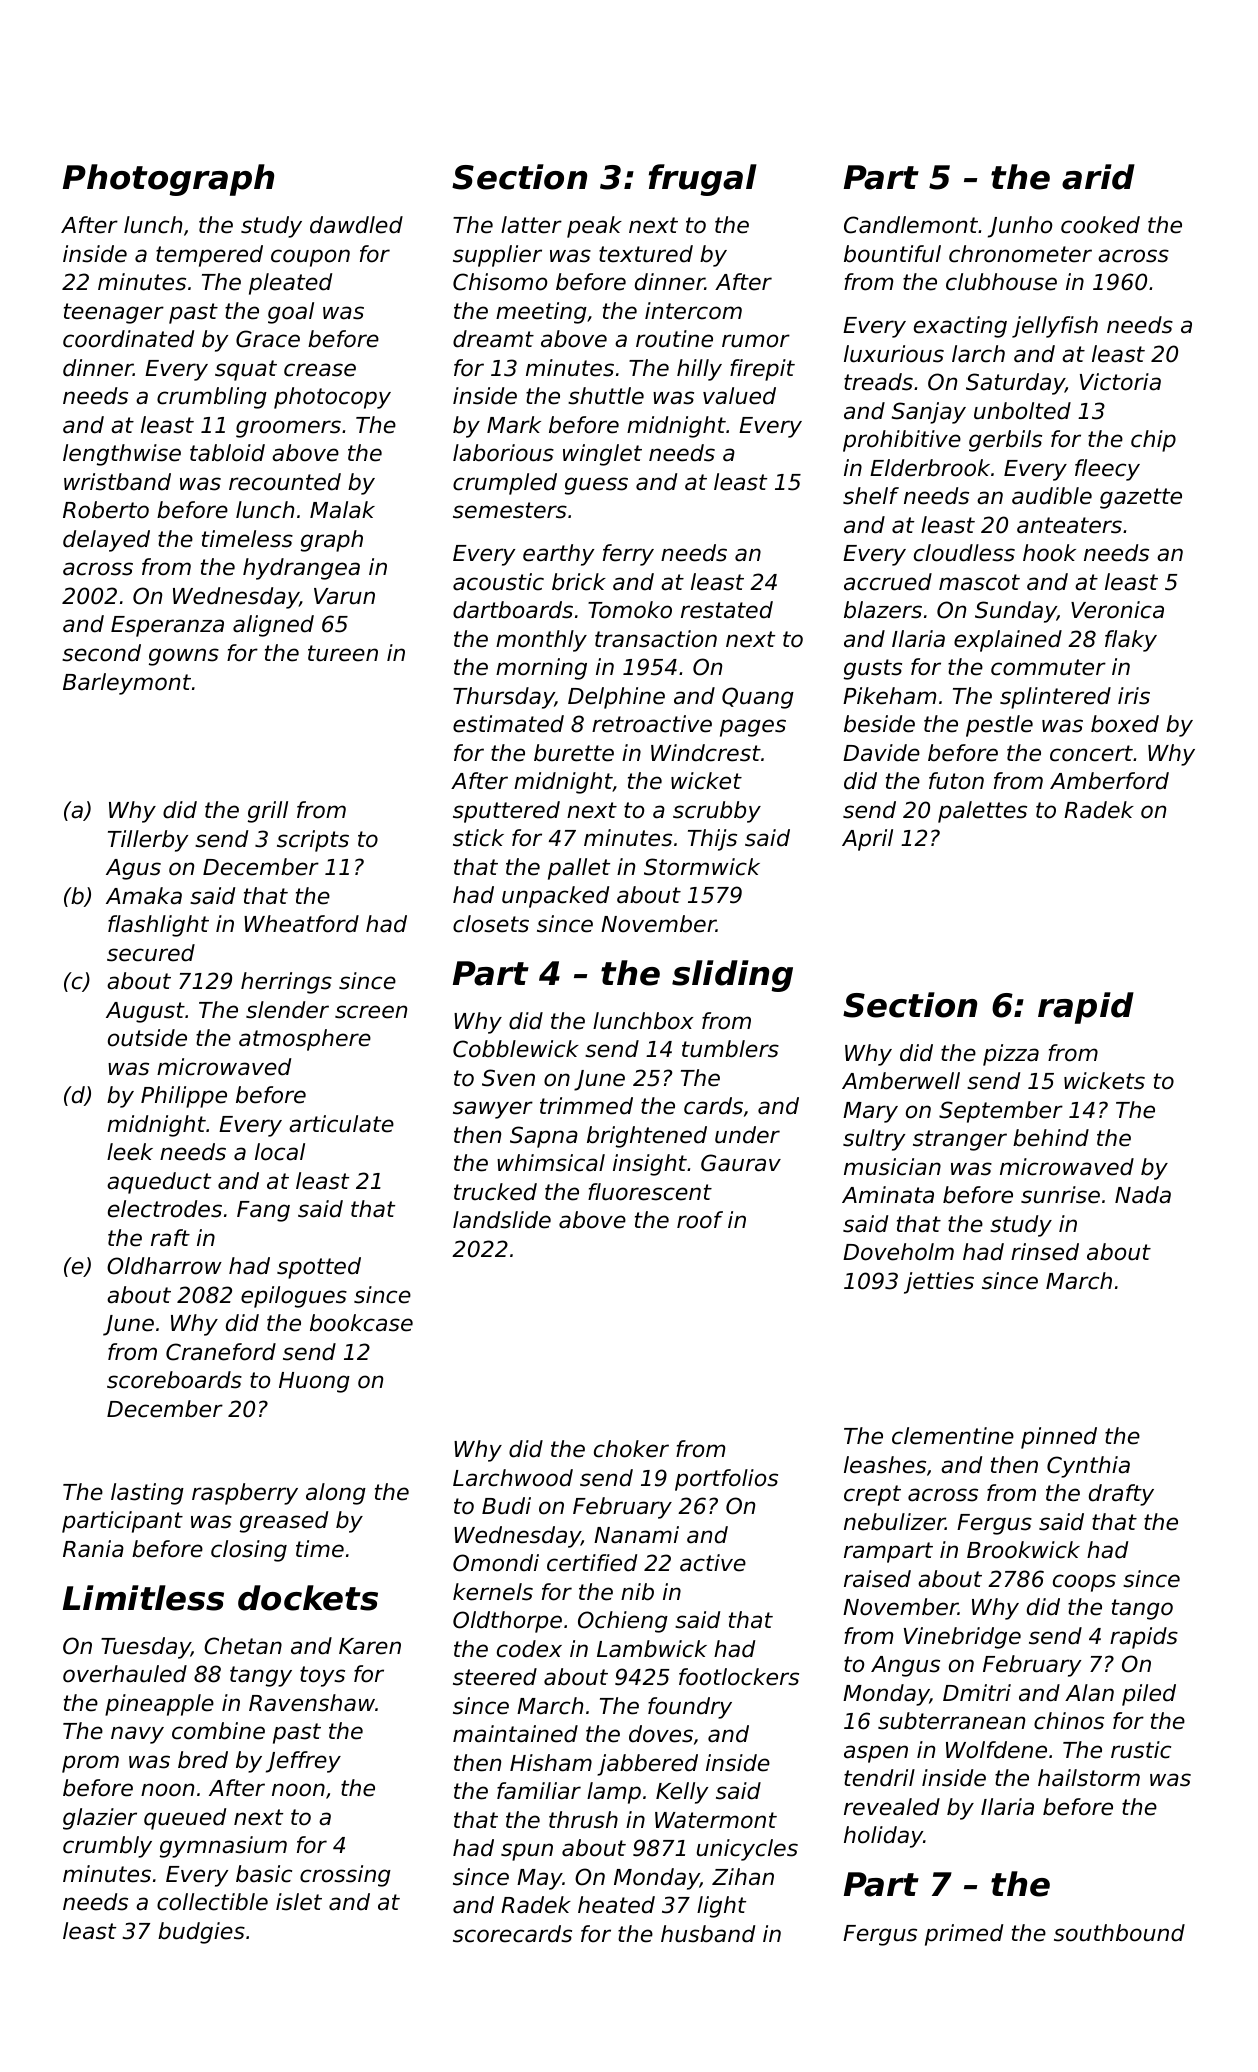  I want to click on April, so click(867, 840).
